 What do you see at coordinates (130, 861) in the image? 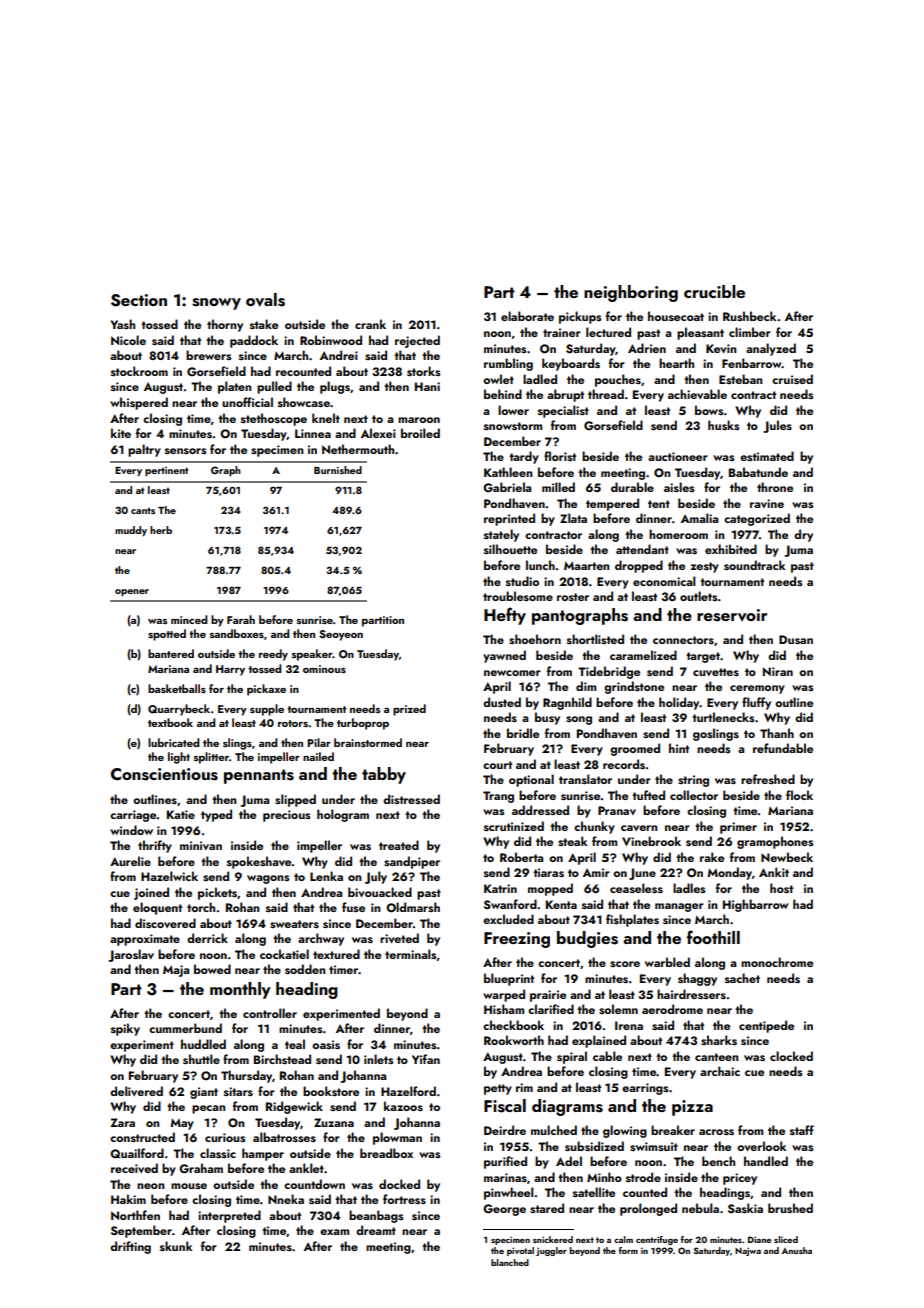
I see `Aurelie` at bounding box center [130, 861].
